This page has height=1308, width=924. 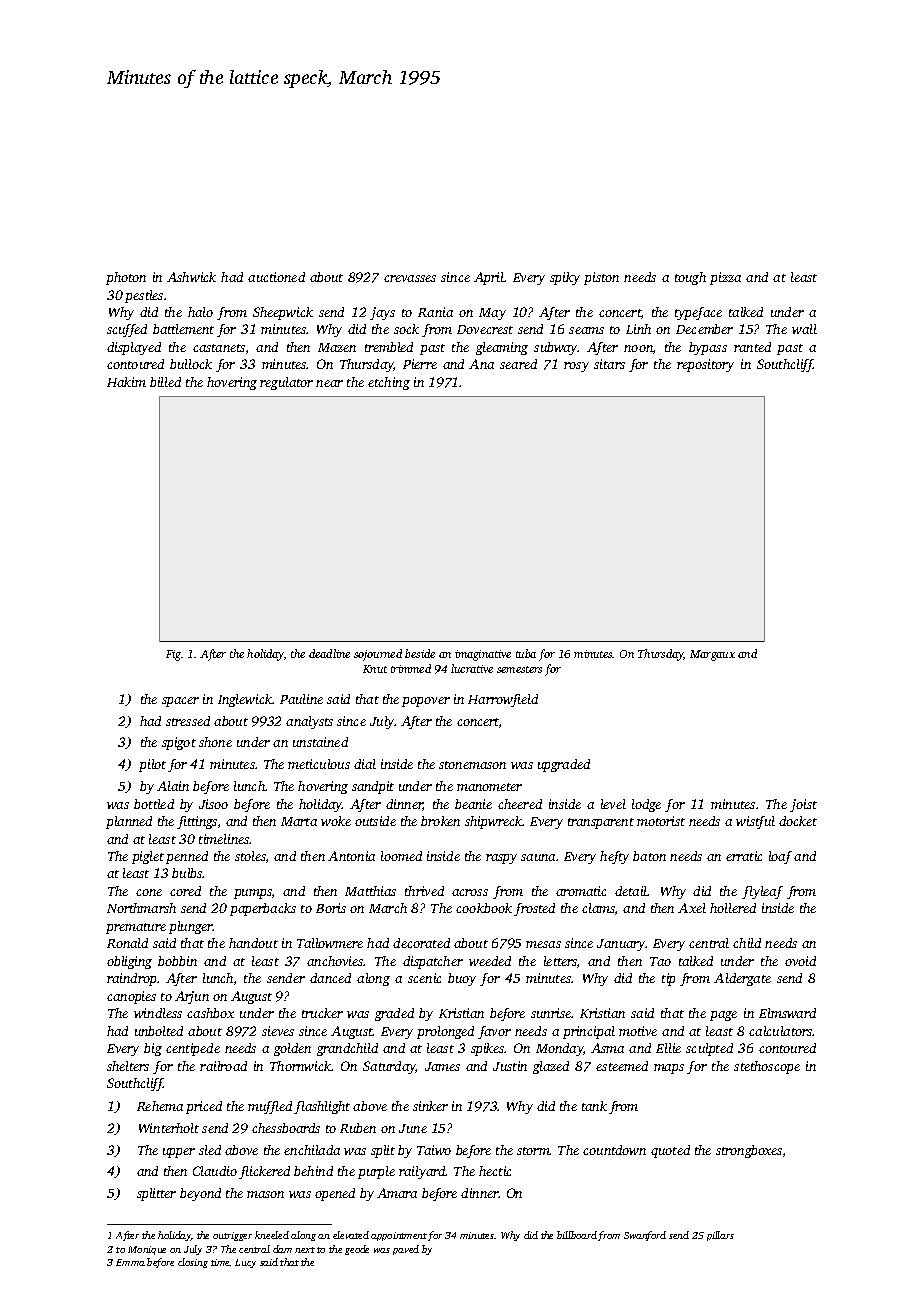 I want to click on billboard, so click(x=577, y=1235).
